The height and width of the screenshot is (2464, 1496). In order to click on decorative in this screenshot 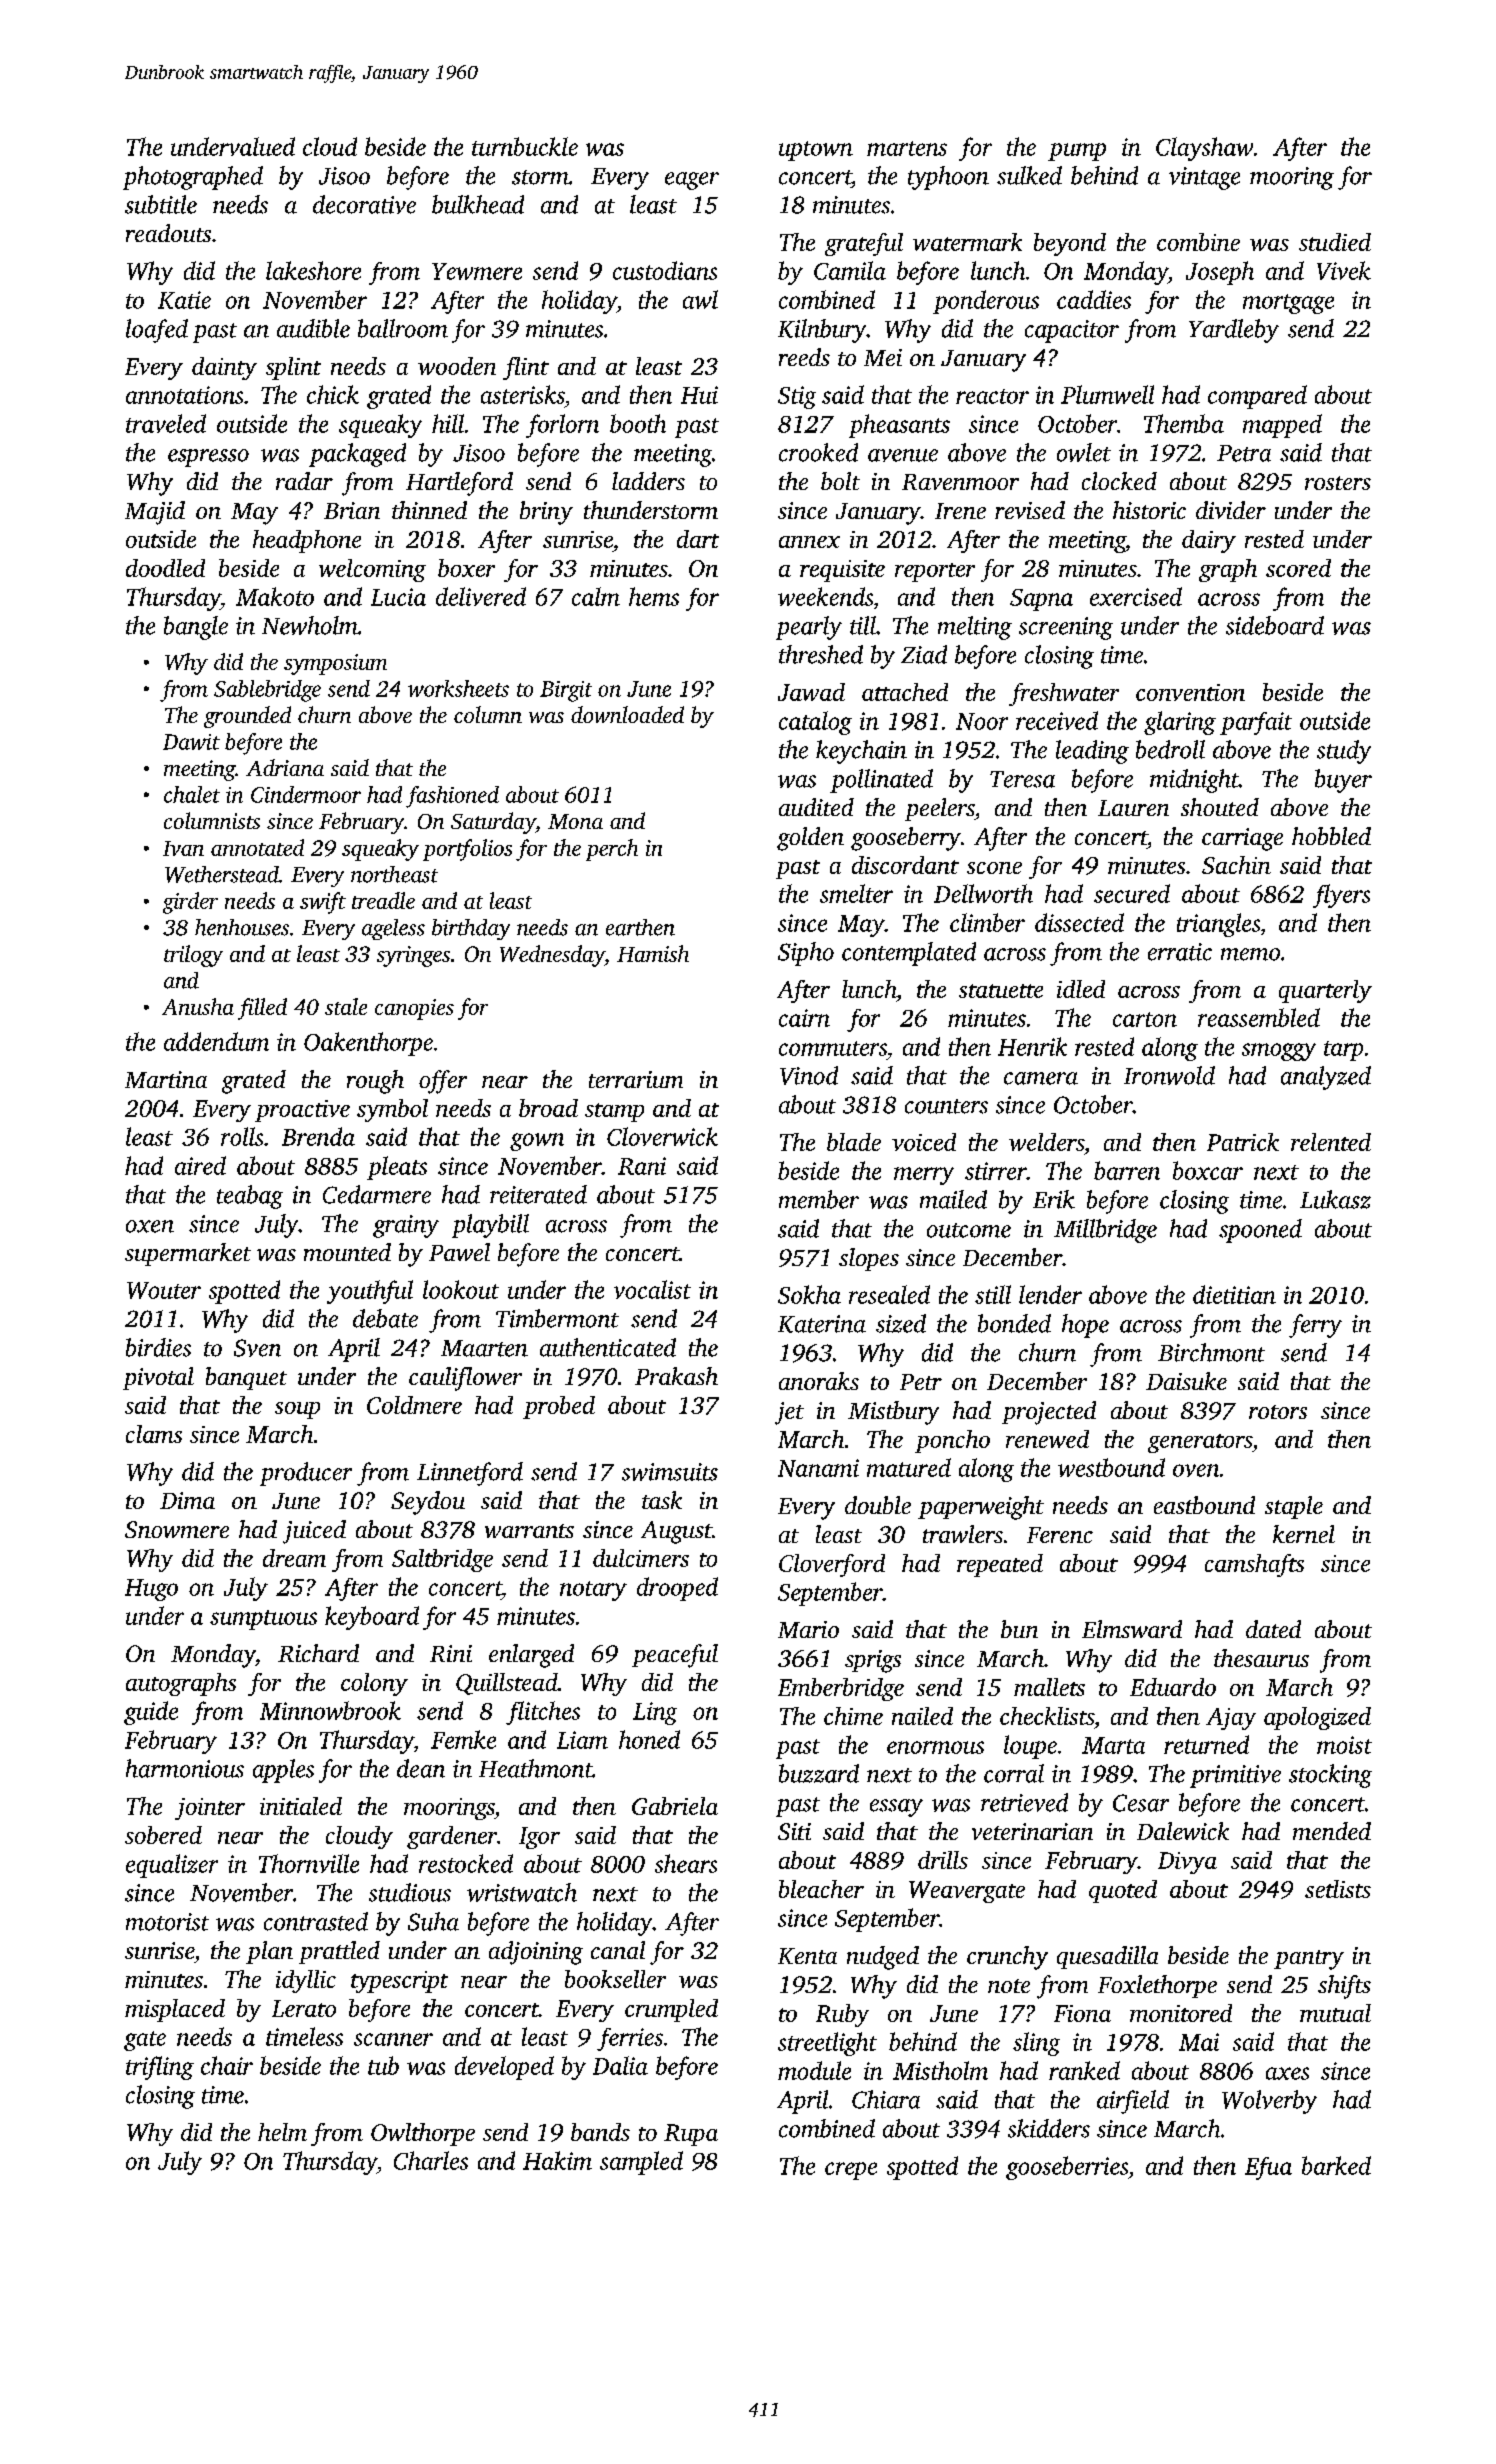, I will do `click(364, 204)`.
